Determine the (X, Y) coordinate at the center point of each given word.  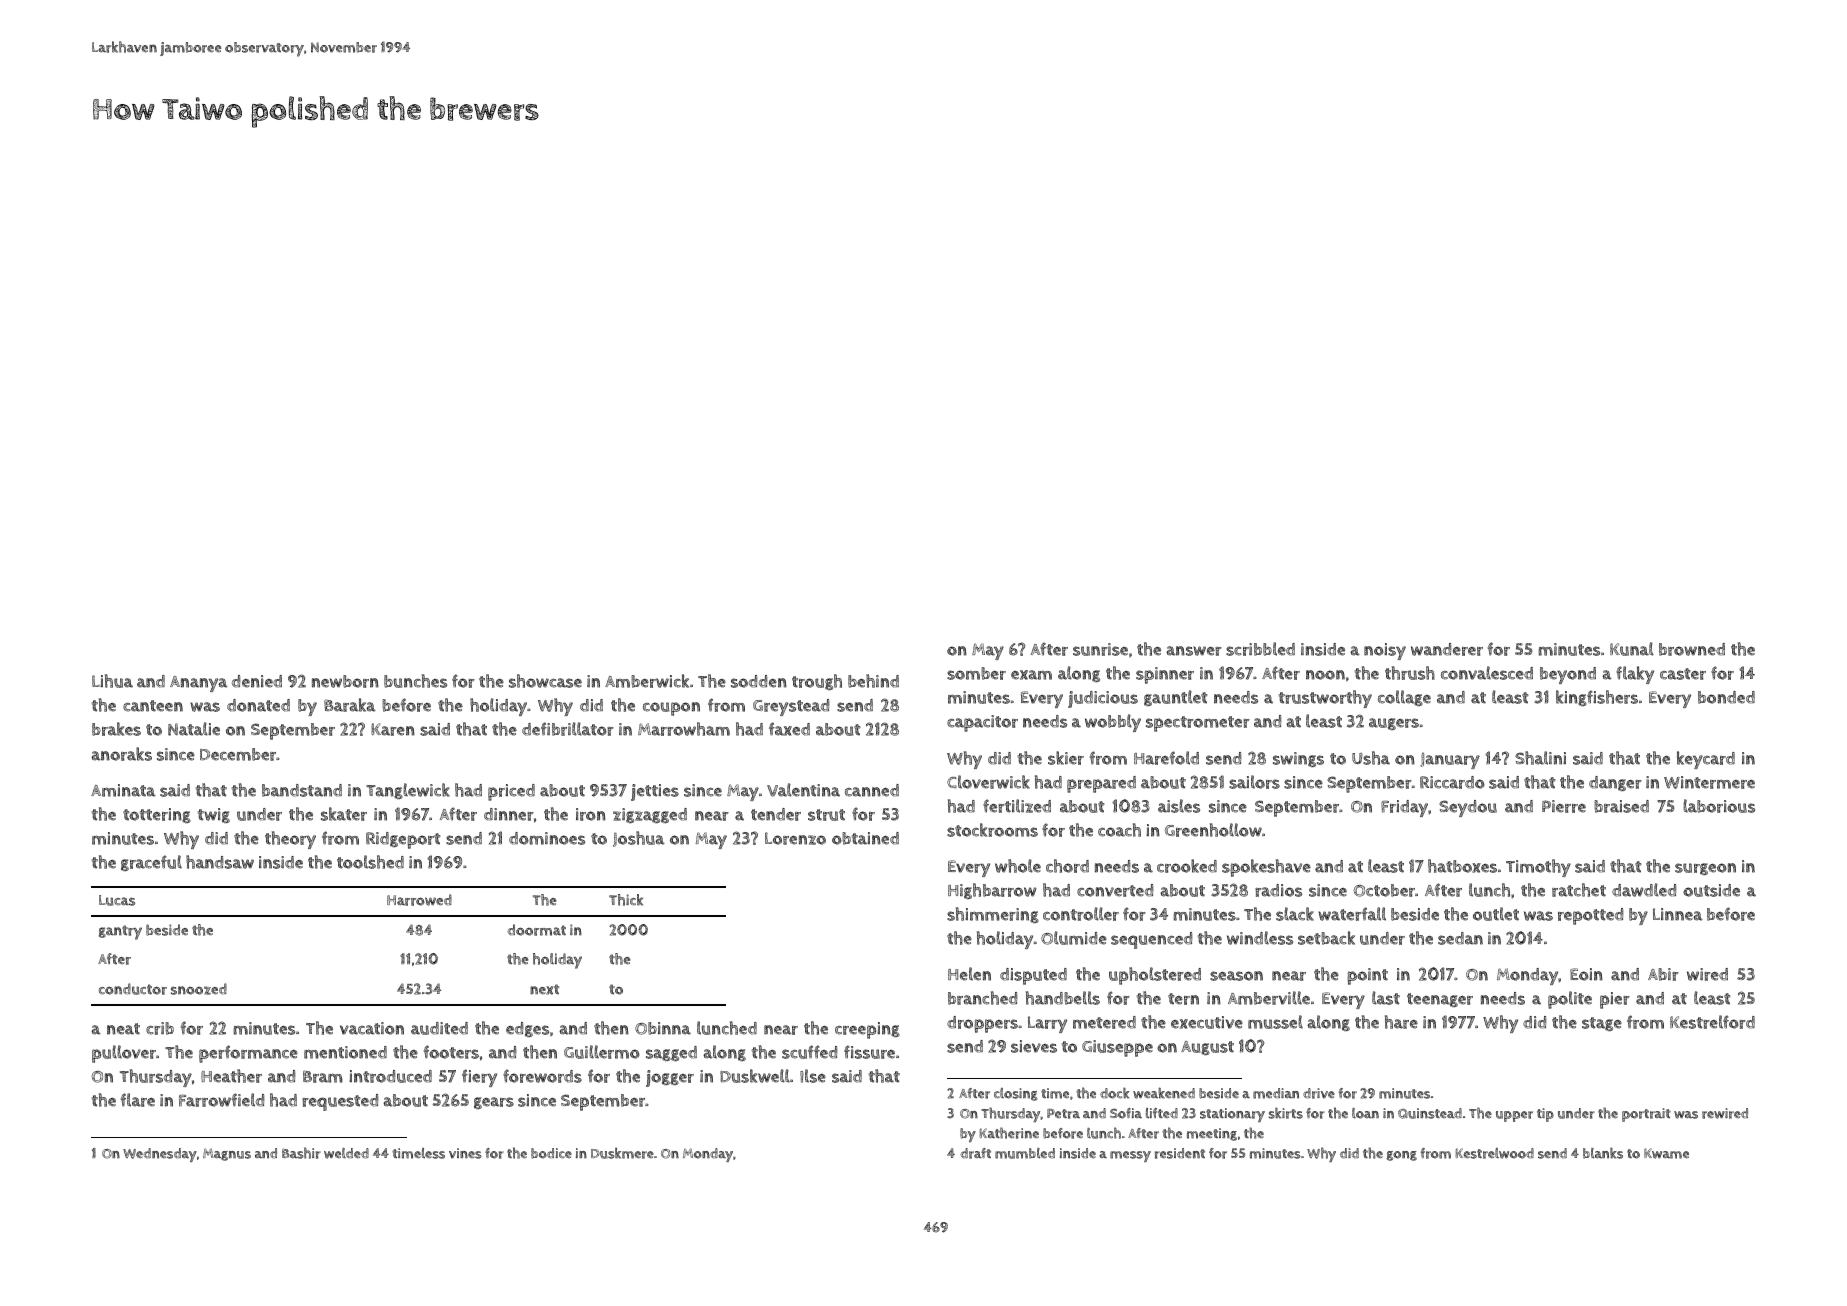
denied (257, 681)
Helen (969, 974)
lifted (1162, 1113)
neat (123, 1029)
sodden (759, 681)
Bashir (301, 1153)
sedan (1460, 938)
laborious (1719, 806)
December (238, 754)
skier (1066, 758)
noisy (1385, 651)
